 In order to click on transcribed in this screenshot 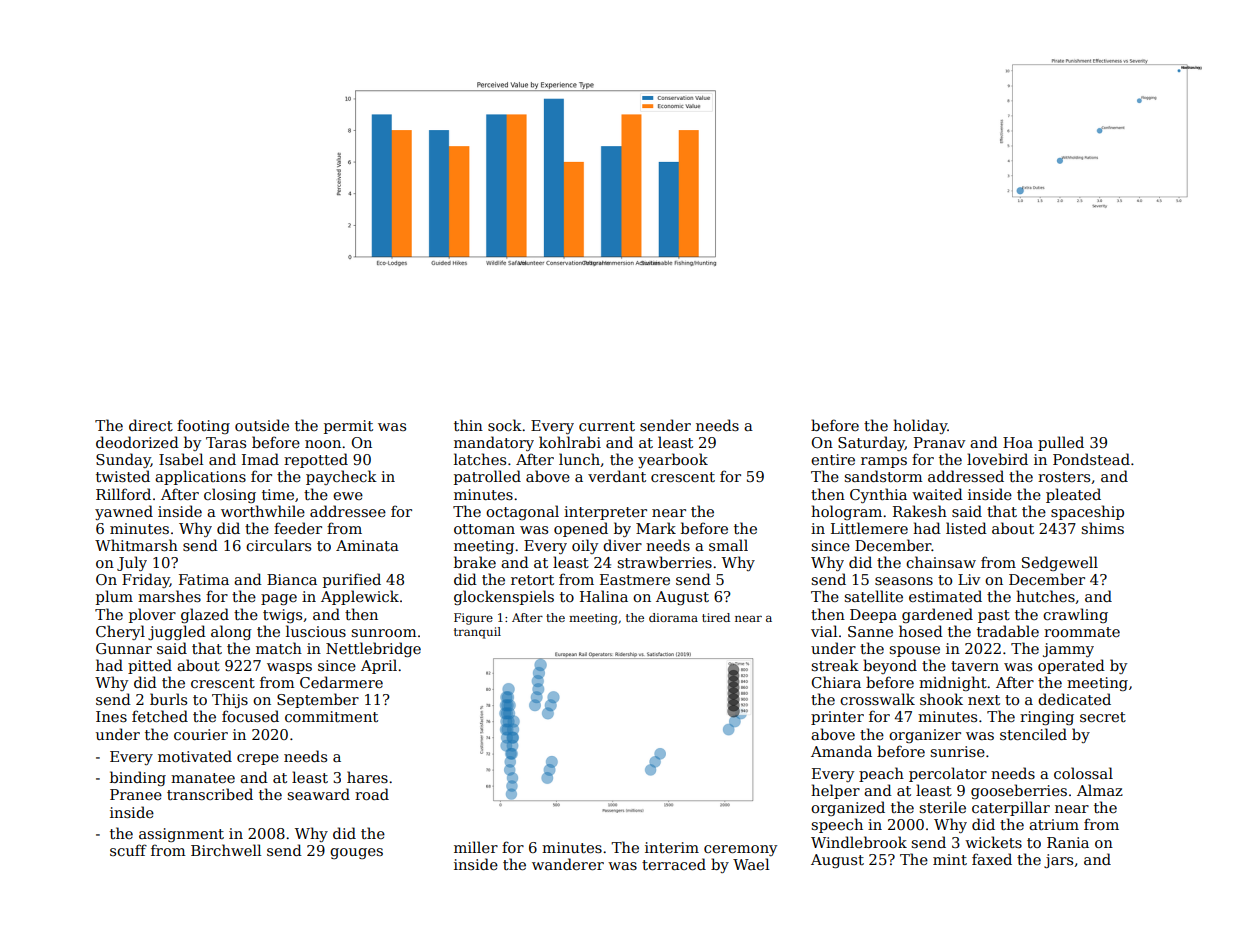, I will do `click(210, 794)`.
